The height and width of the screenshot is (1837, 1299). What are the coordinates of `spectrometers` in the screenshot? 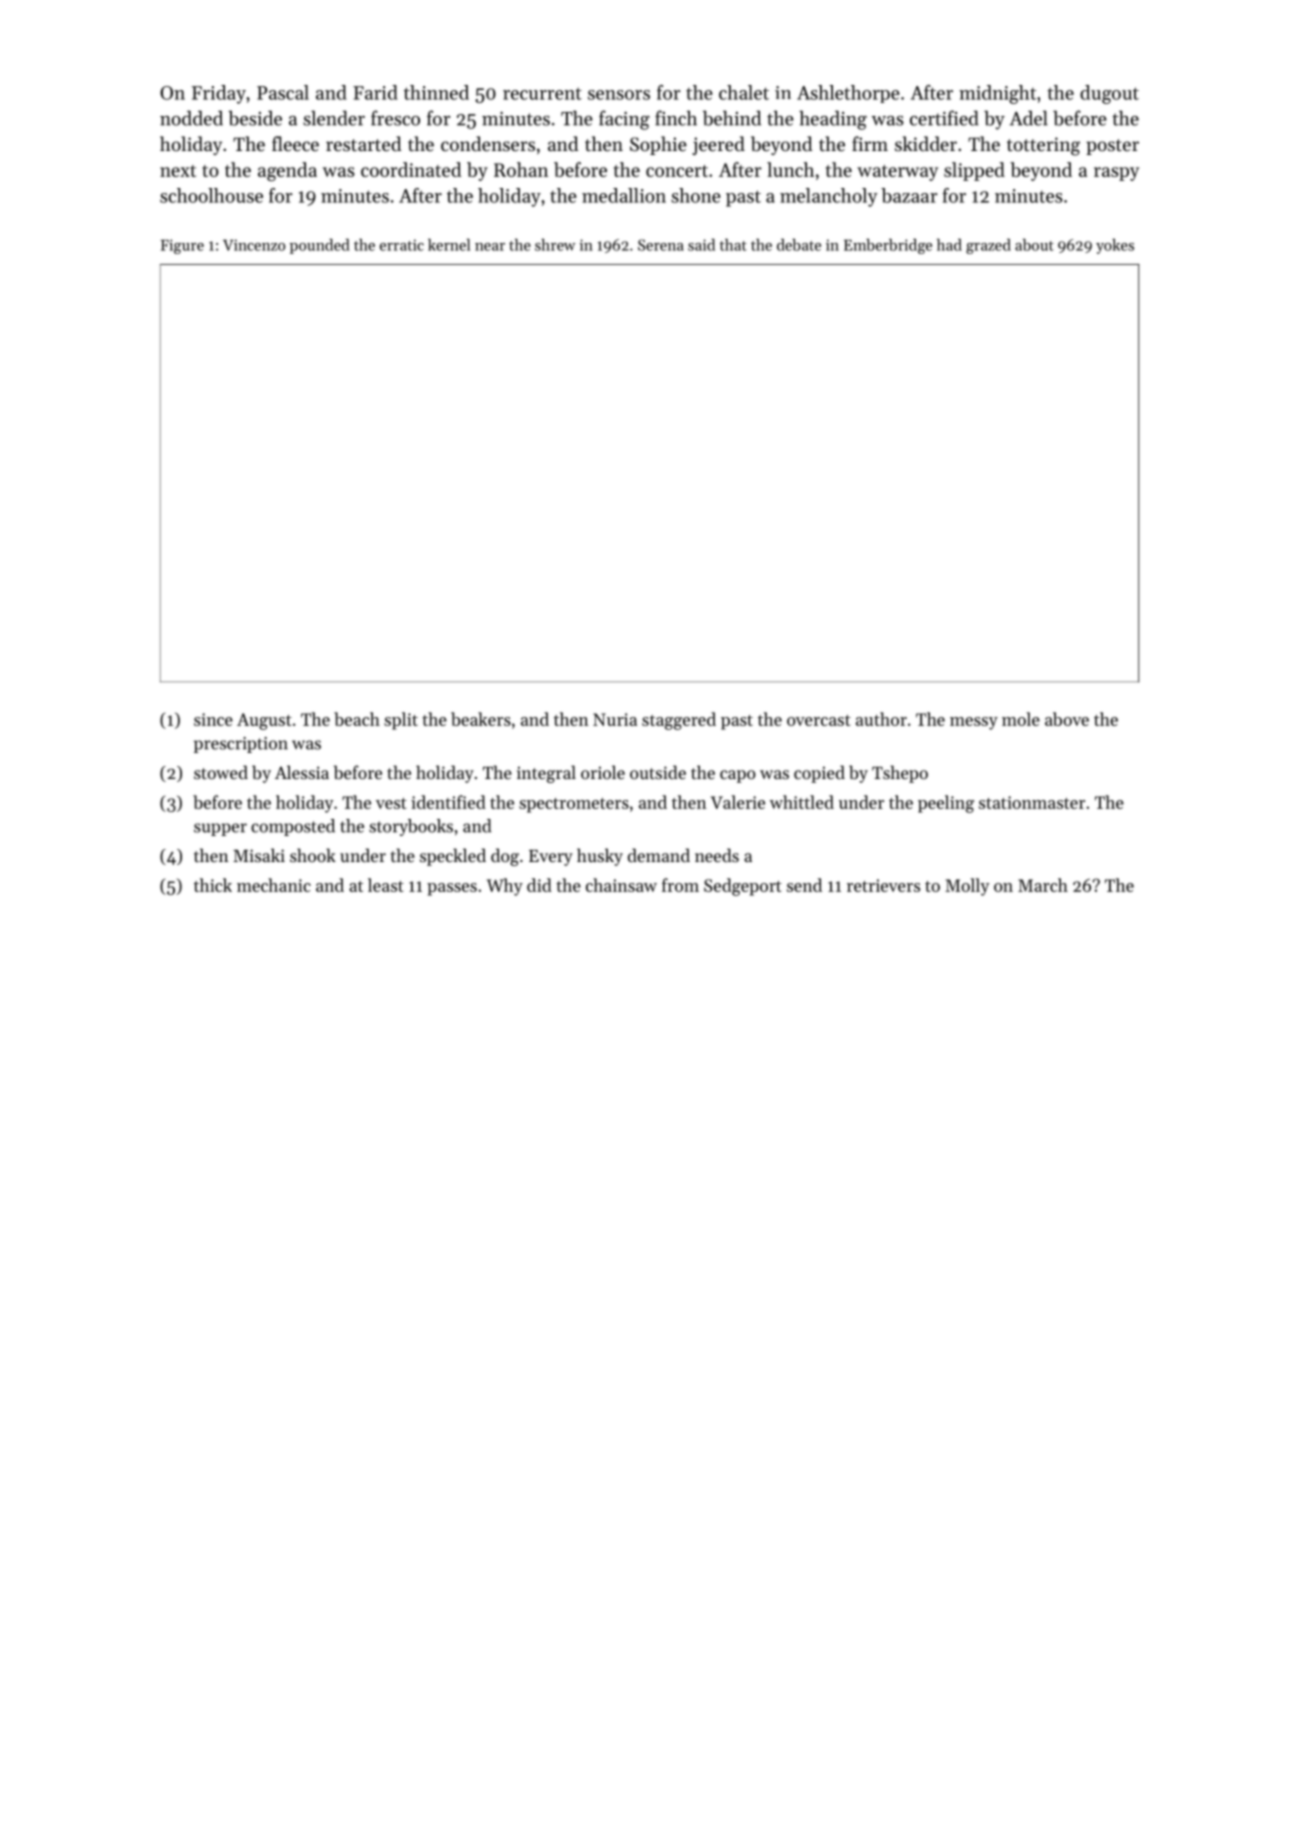 It's located at (574, 805).
